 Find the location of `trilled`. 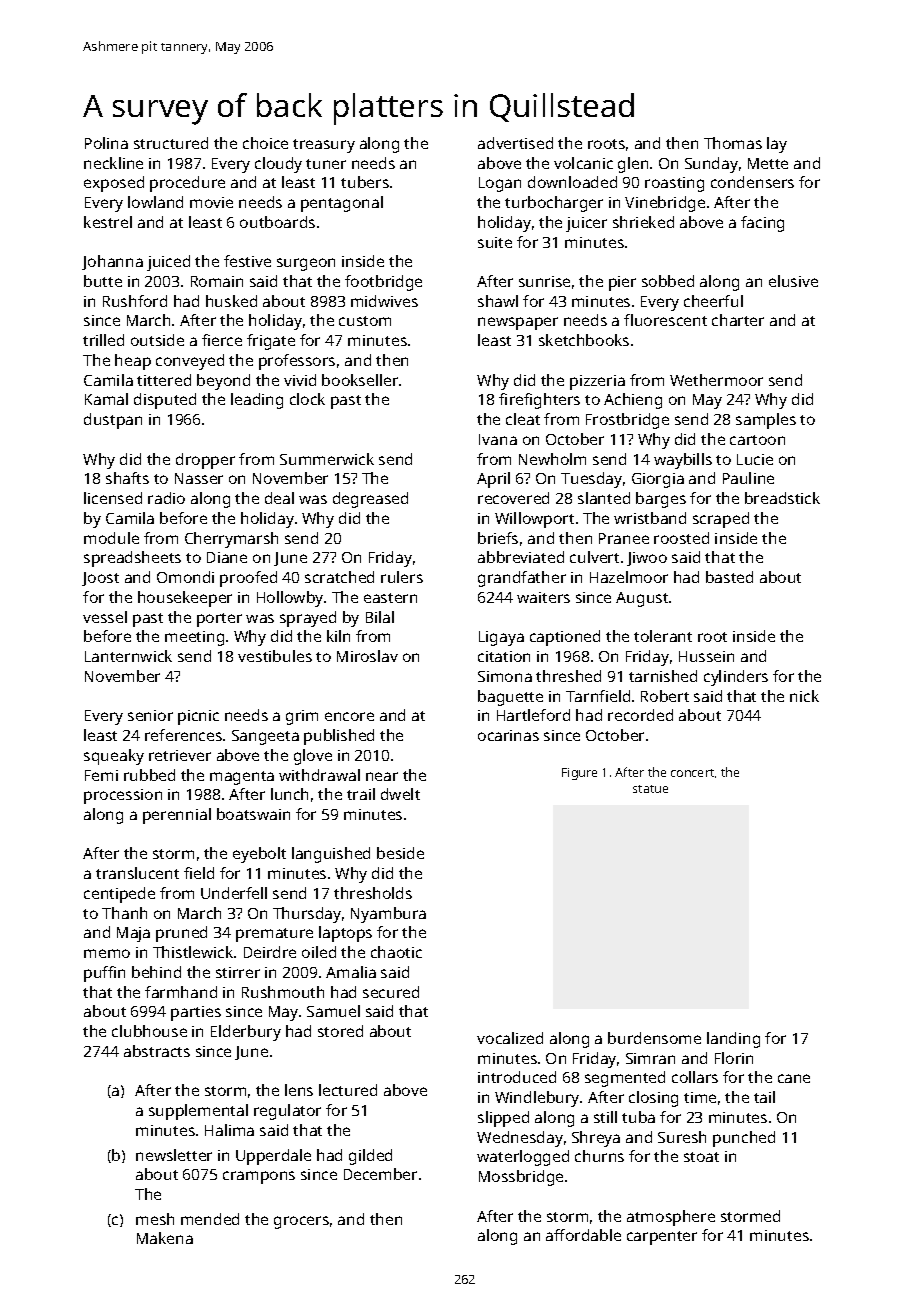

trilled is located at coordinates (103, 340).
